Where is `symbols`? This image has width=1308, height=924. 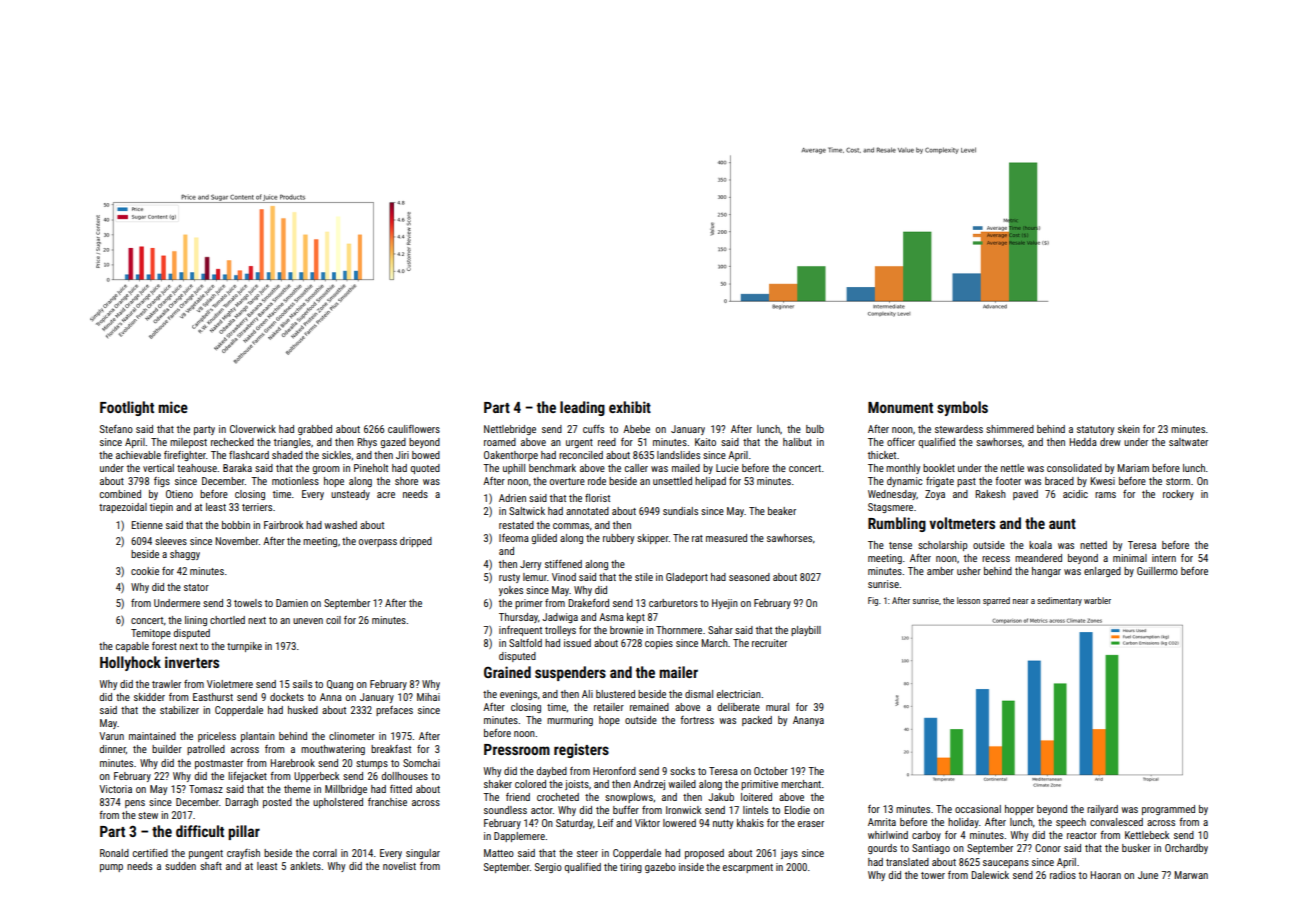 symbols is located at coordinates (962, 408).
